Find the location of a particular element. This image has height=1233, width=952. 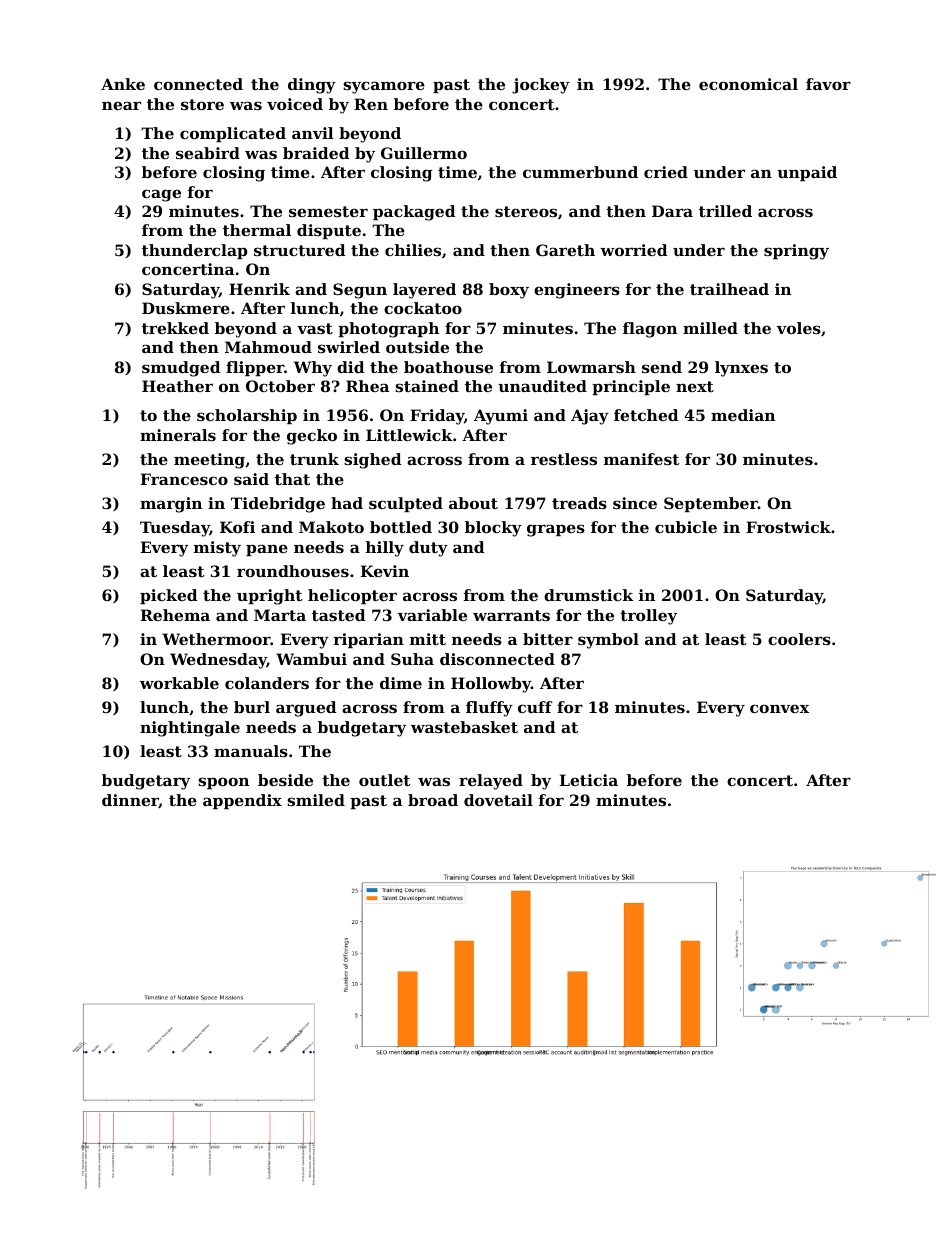

cubicle is located at coordinates (686, 527).
